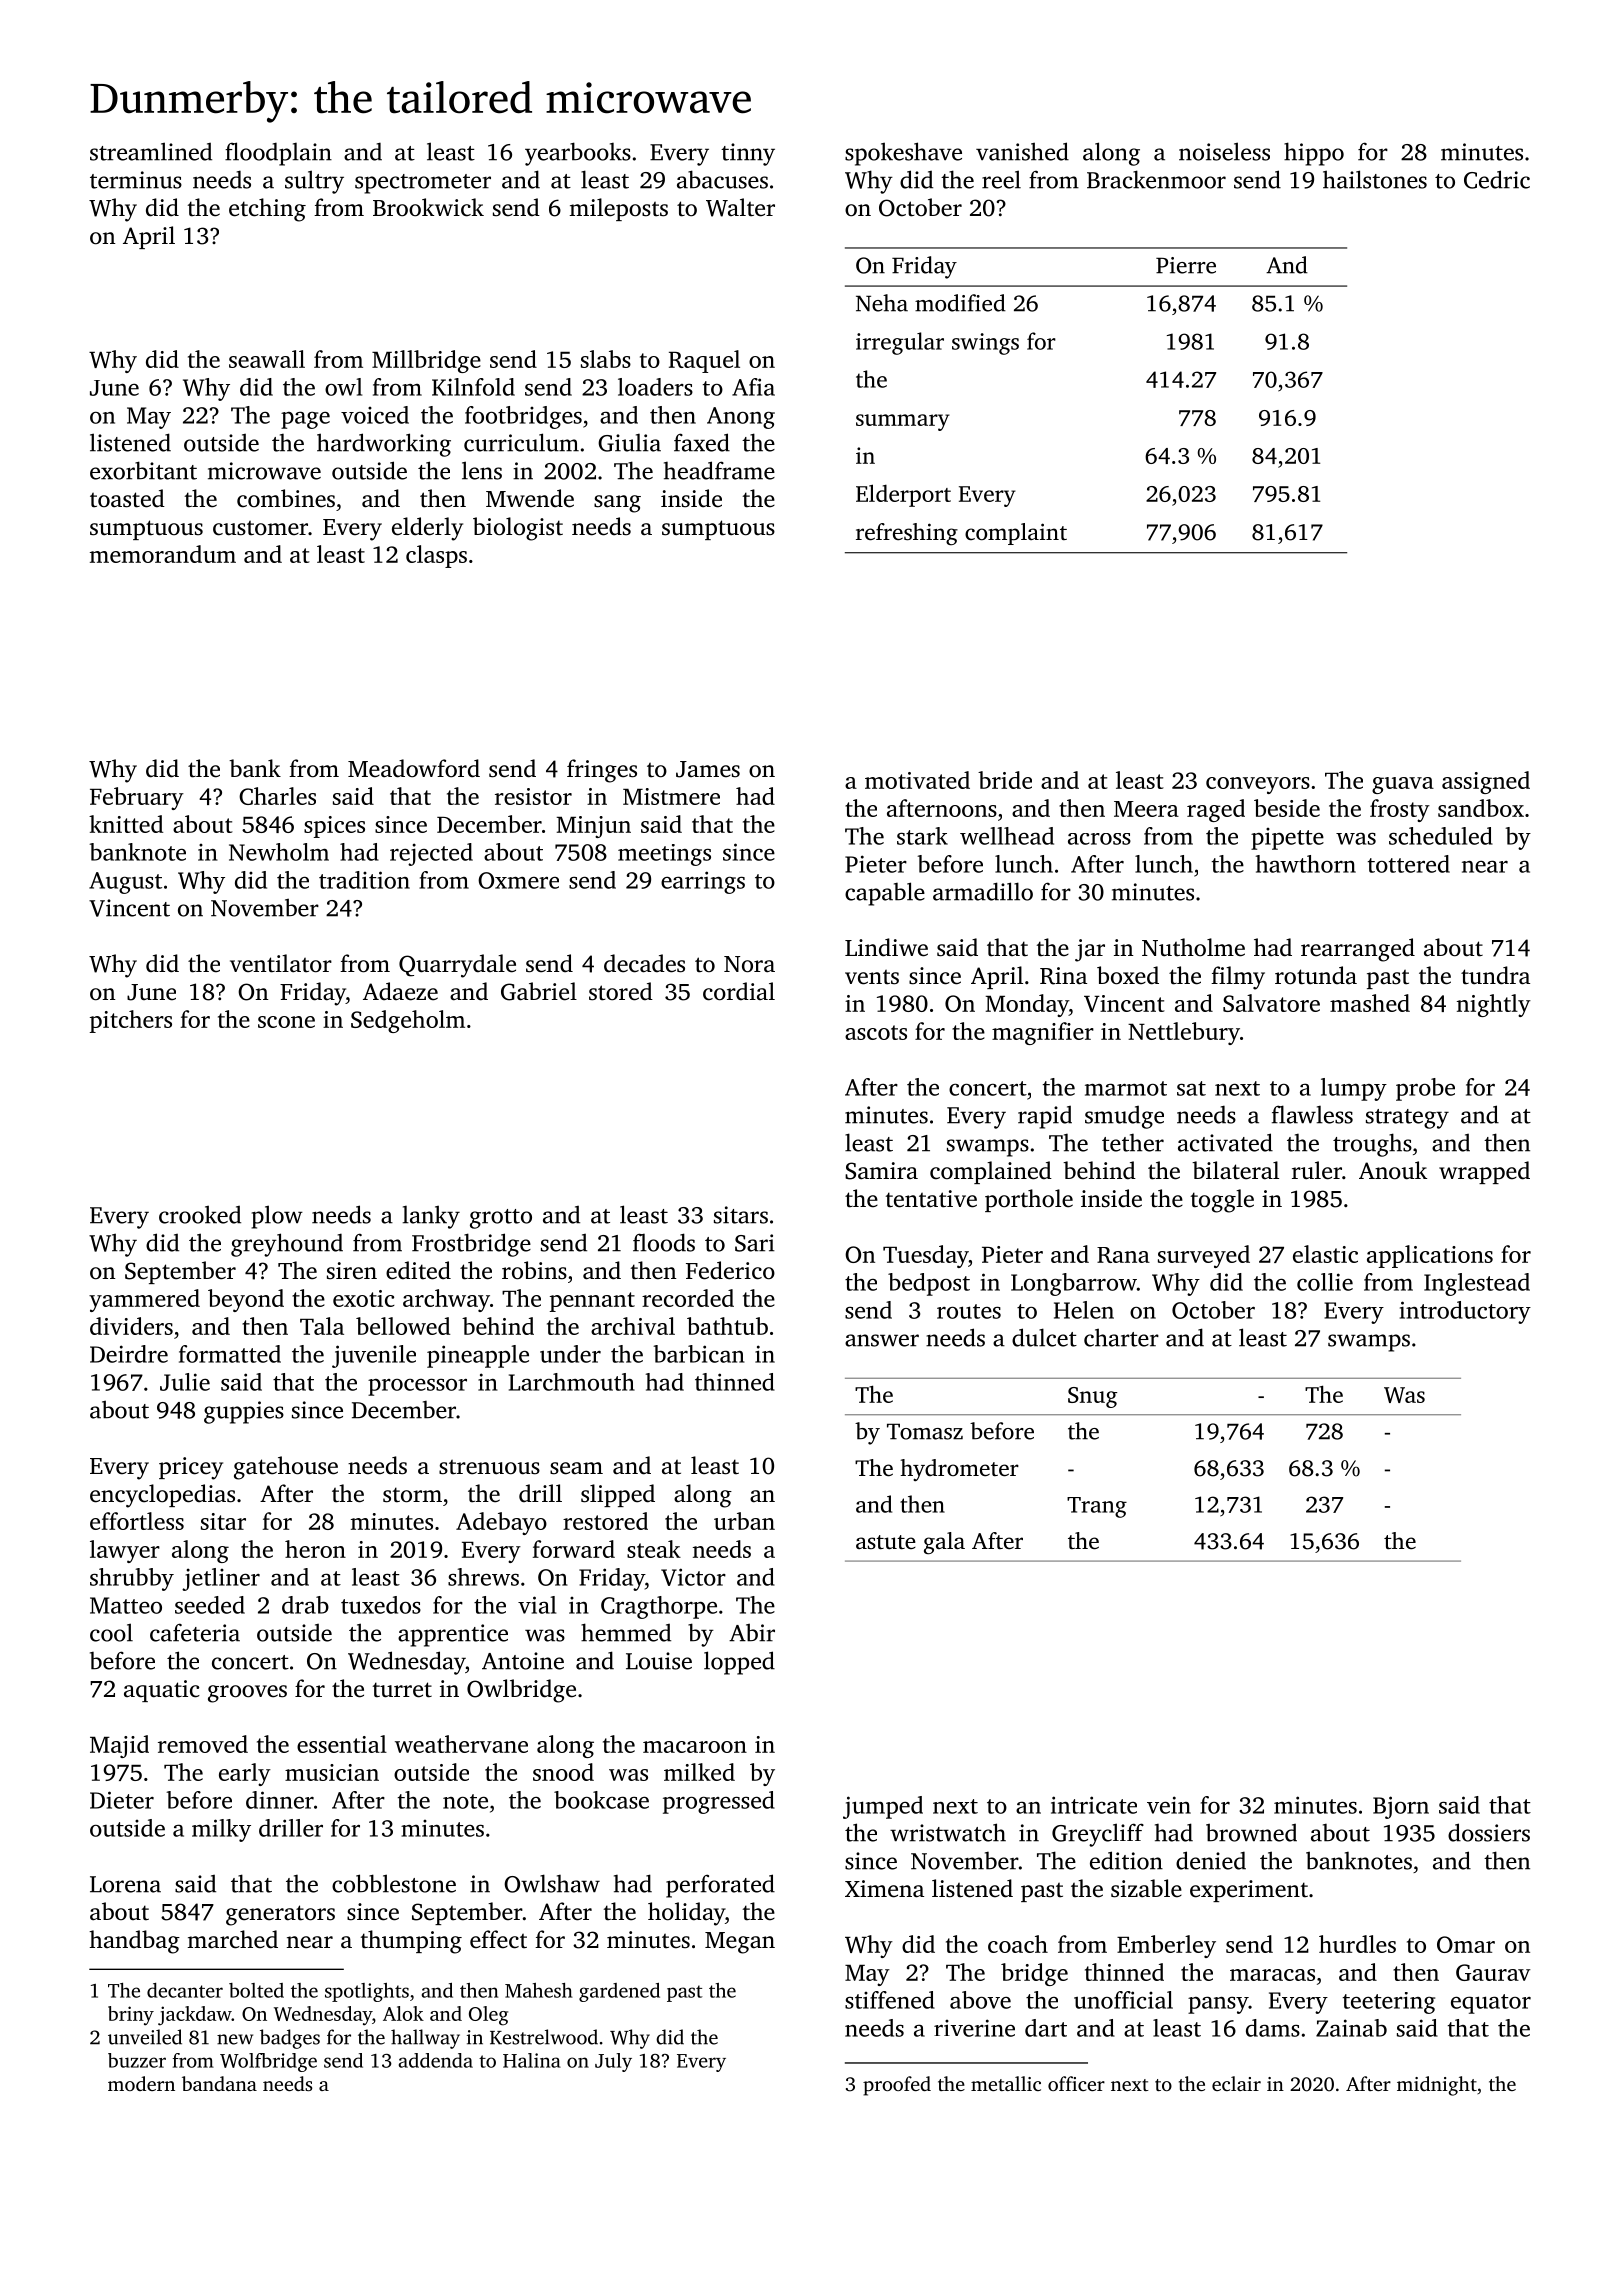  I want to click on noiseless, so click(1224, 151).
